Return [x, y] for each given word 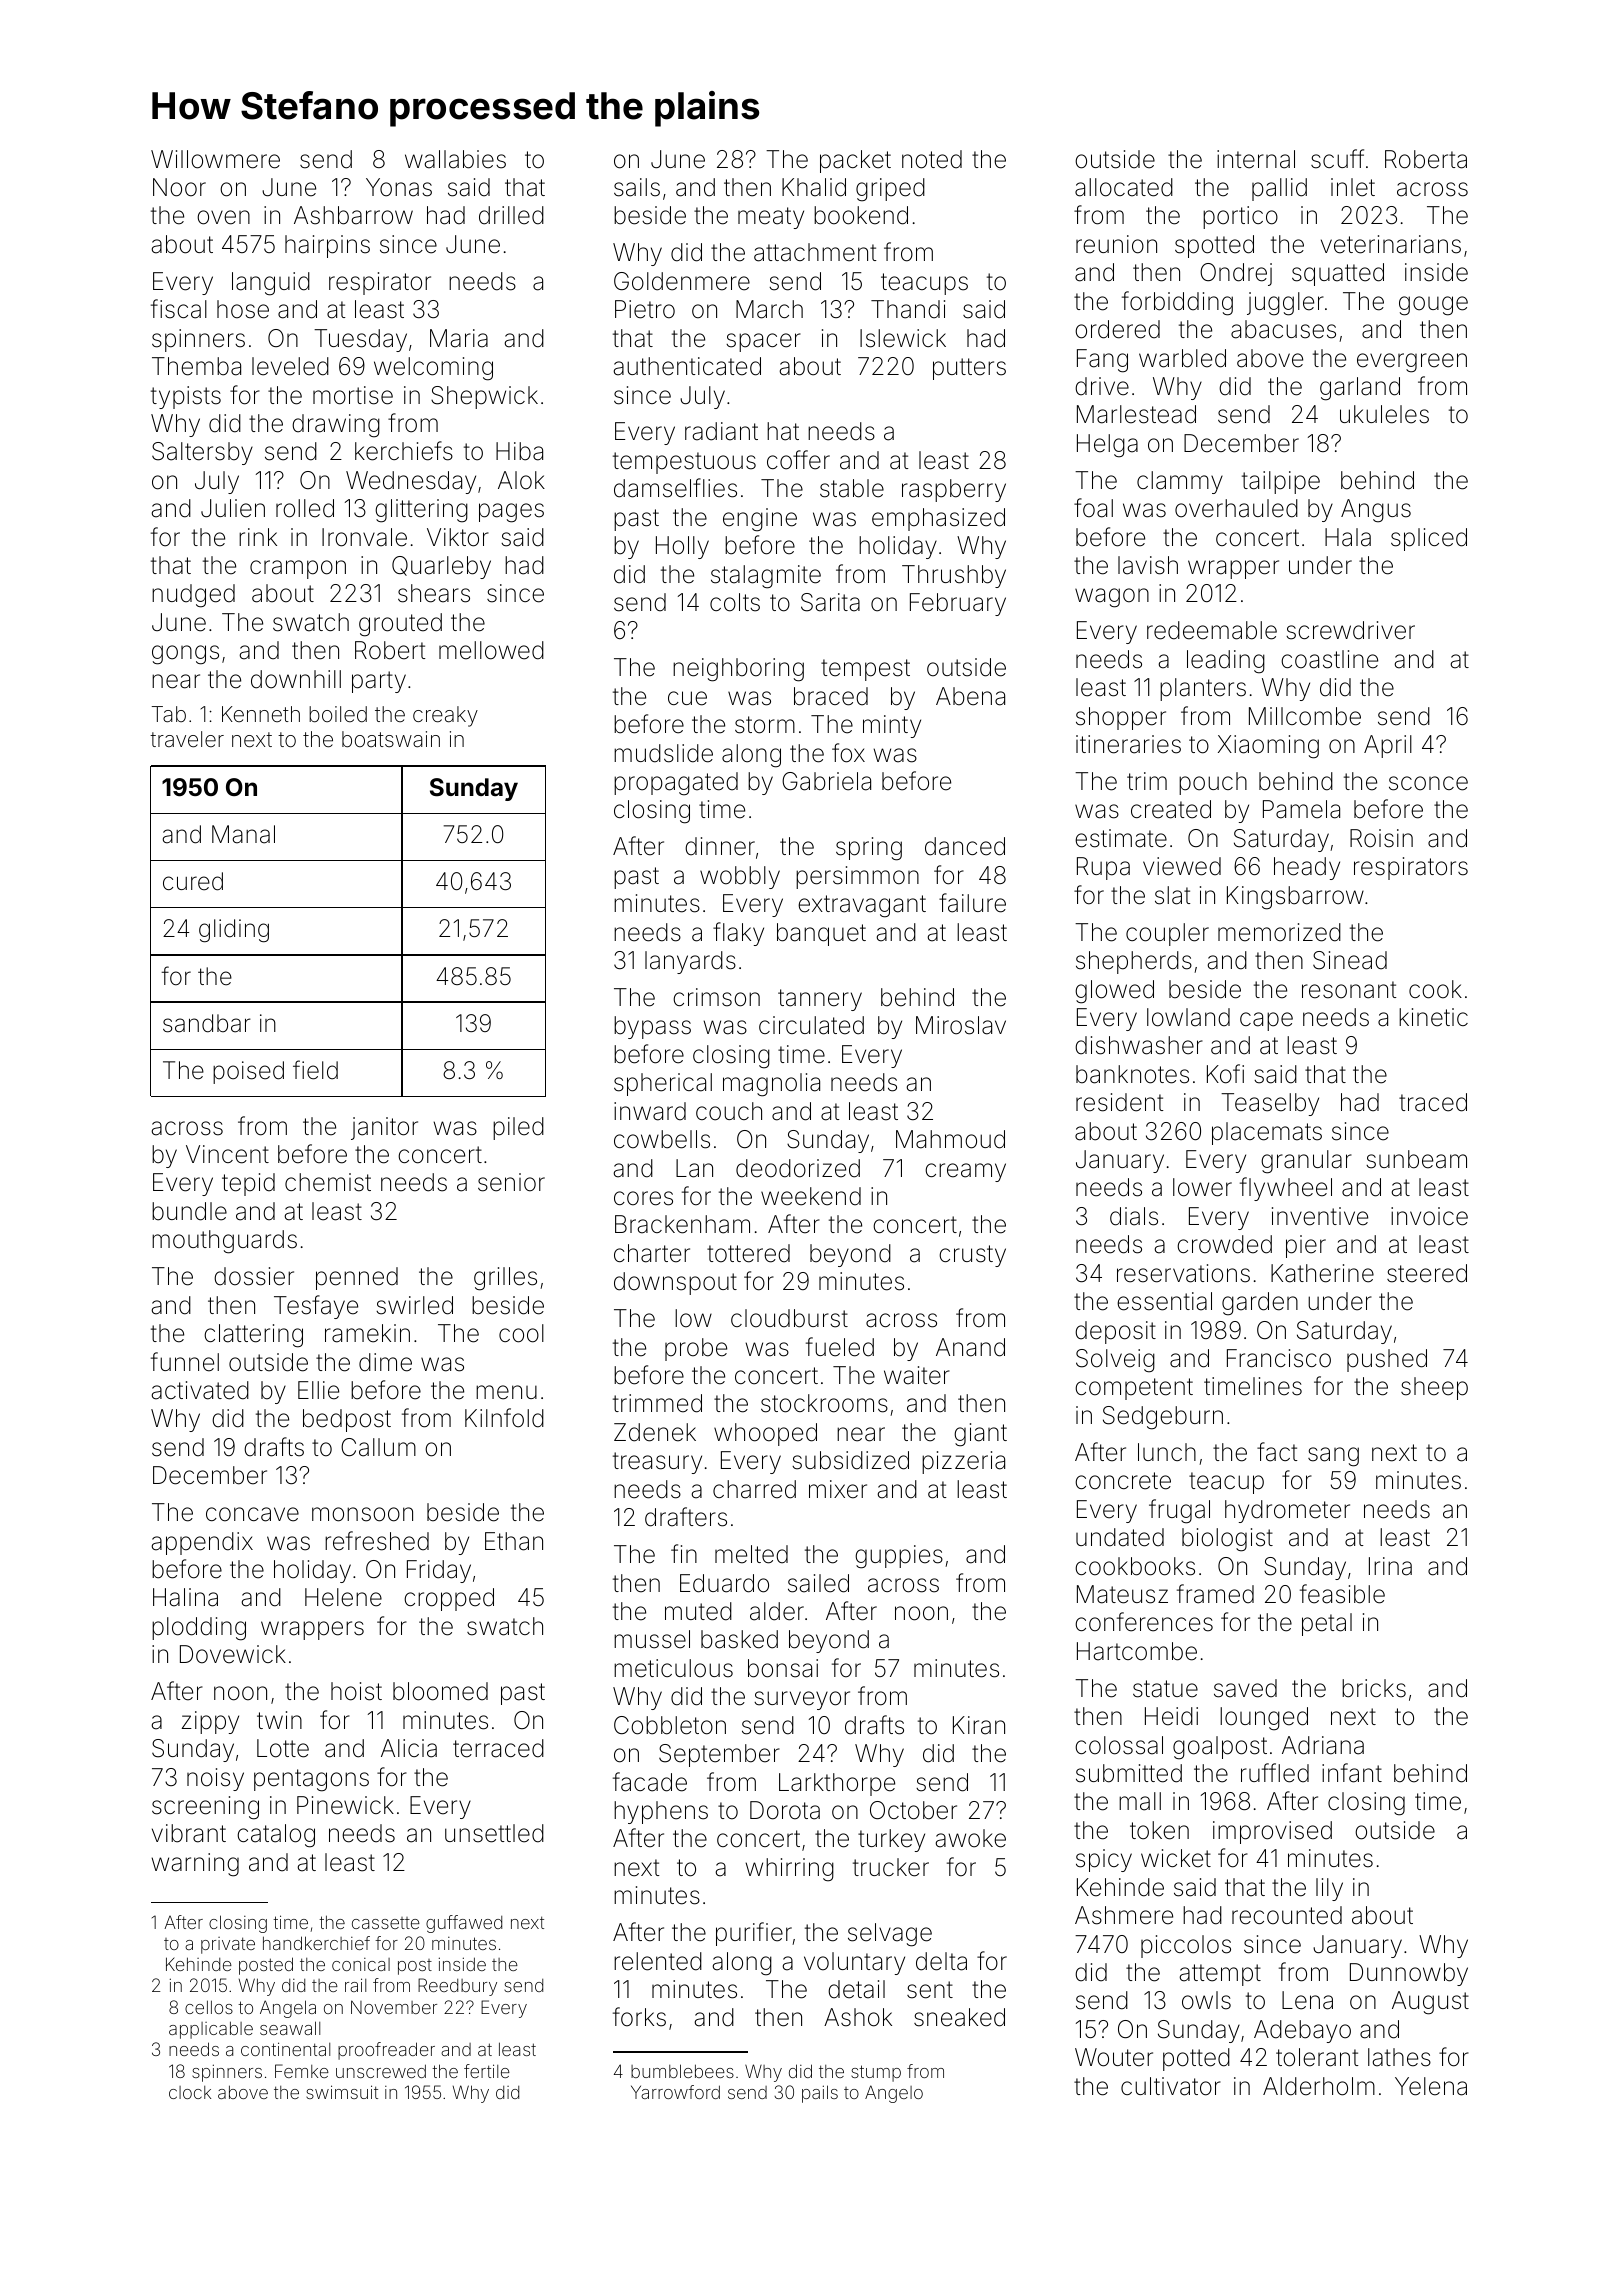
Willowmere [215, 159]
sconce [1428, 783]
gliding [234, 930]
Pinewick [345, 1805]
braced [831, 696]
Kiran [979, 1725]
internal [1256, 159]
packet [855, 161]
